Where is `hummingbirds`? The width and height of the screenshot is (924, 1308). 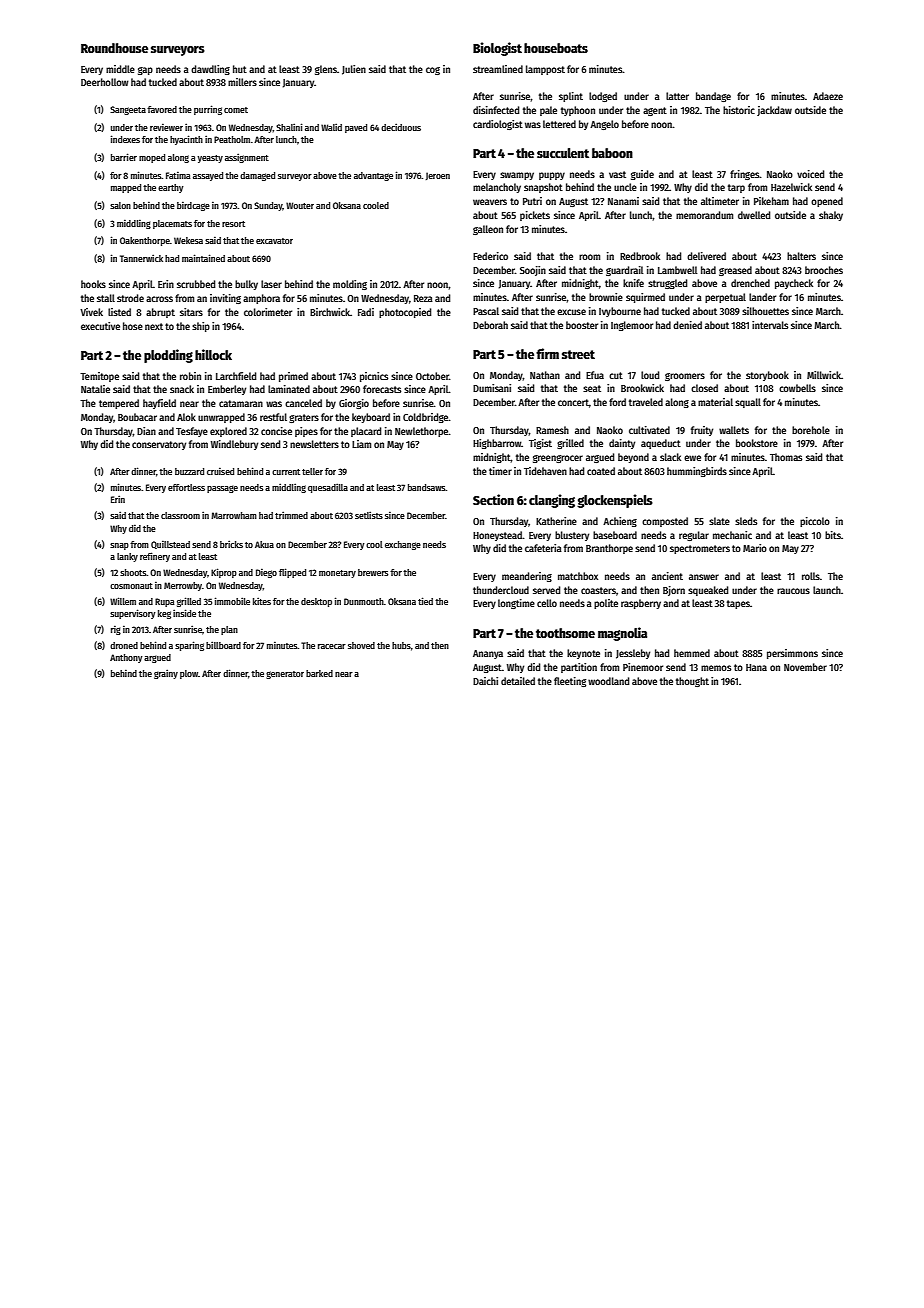
hummingbirds is located at coordinates (697, 472).
